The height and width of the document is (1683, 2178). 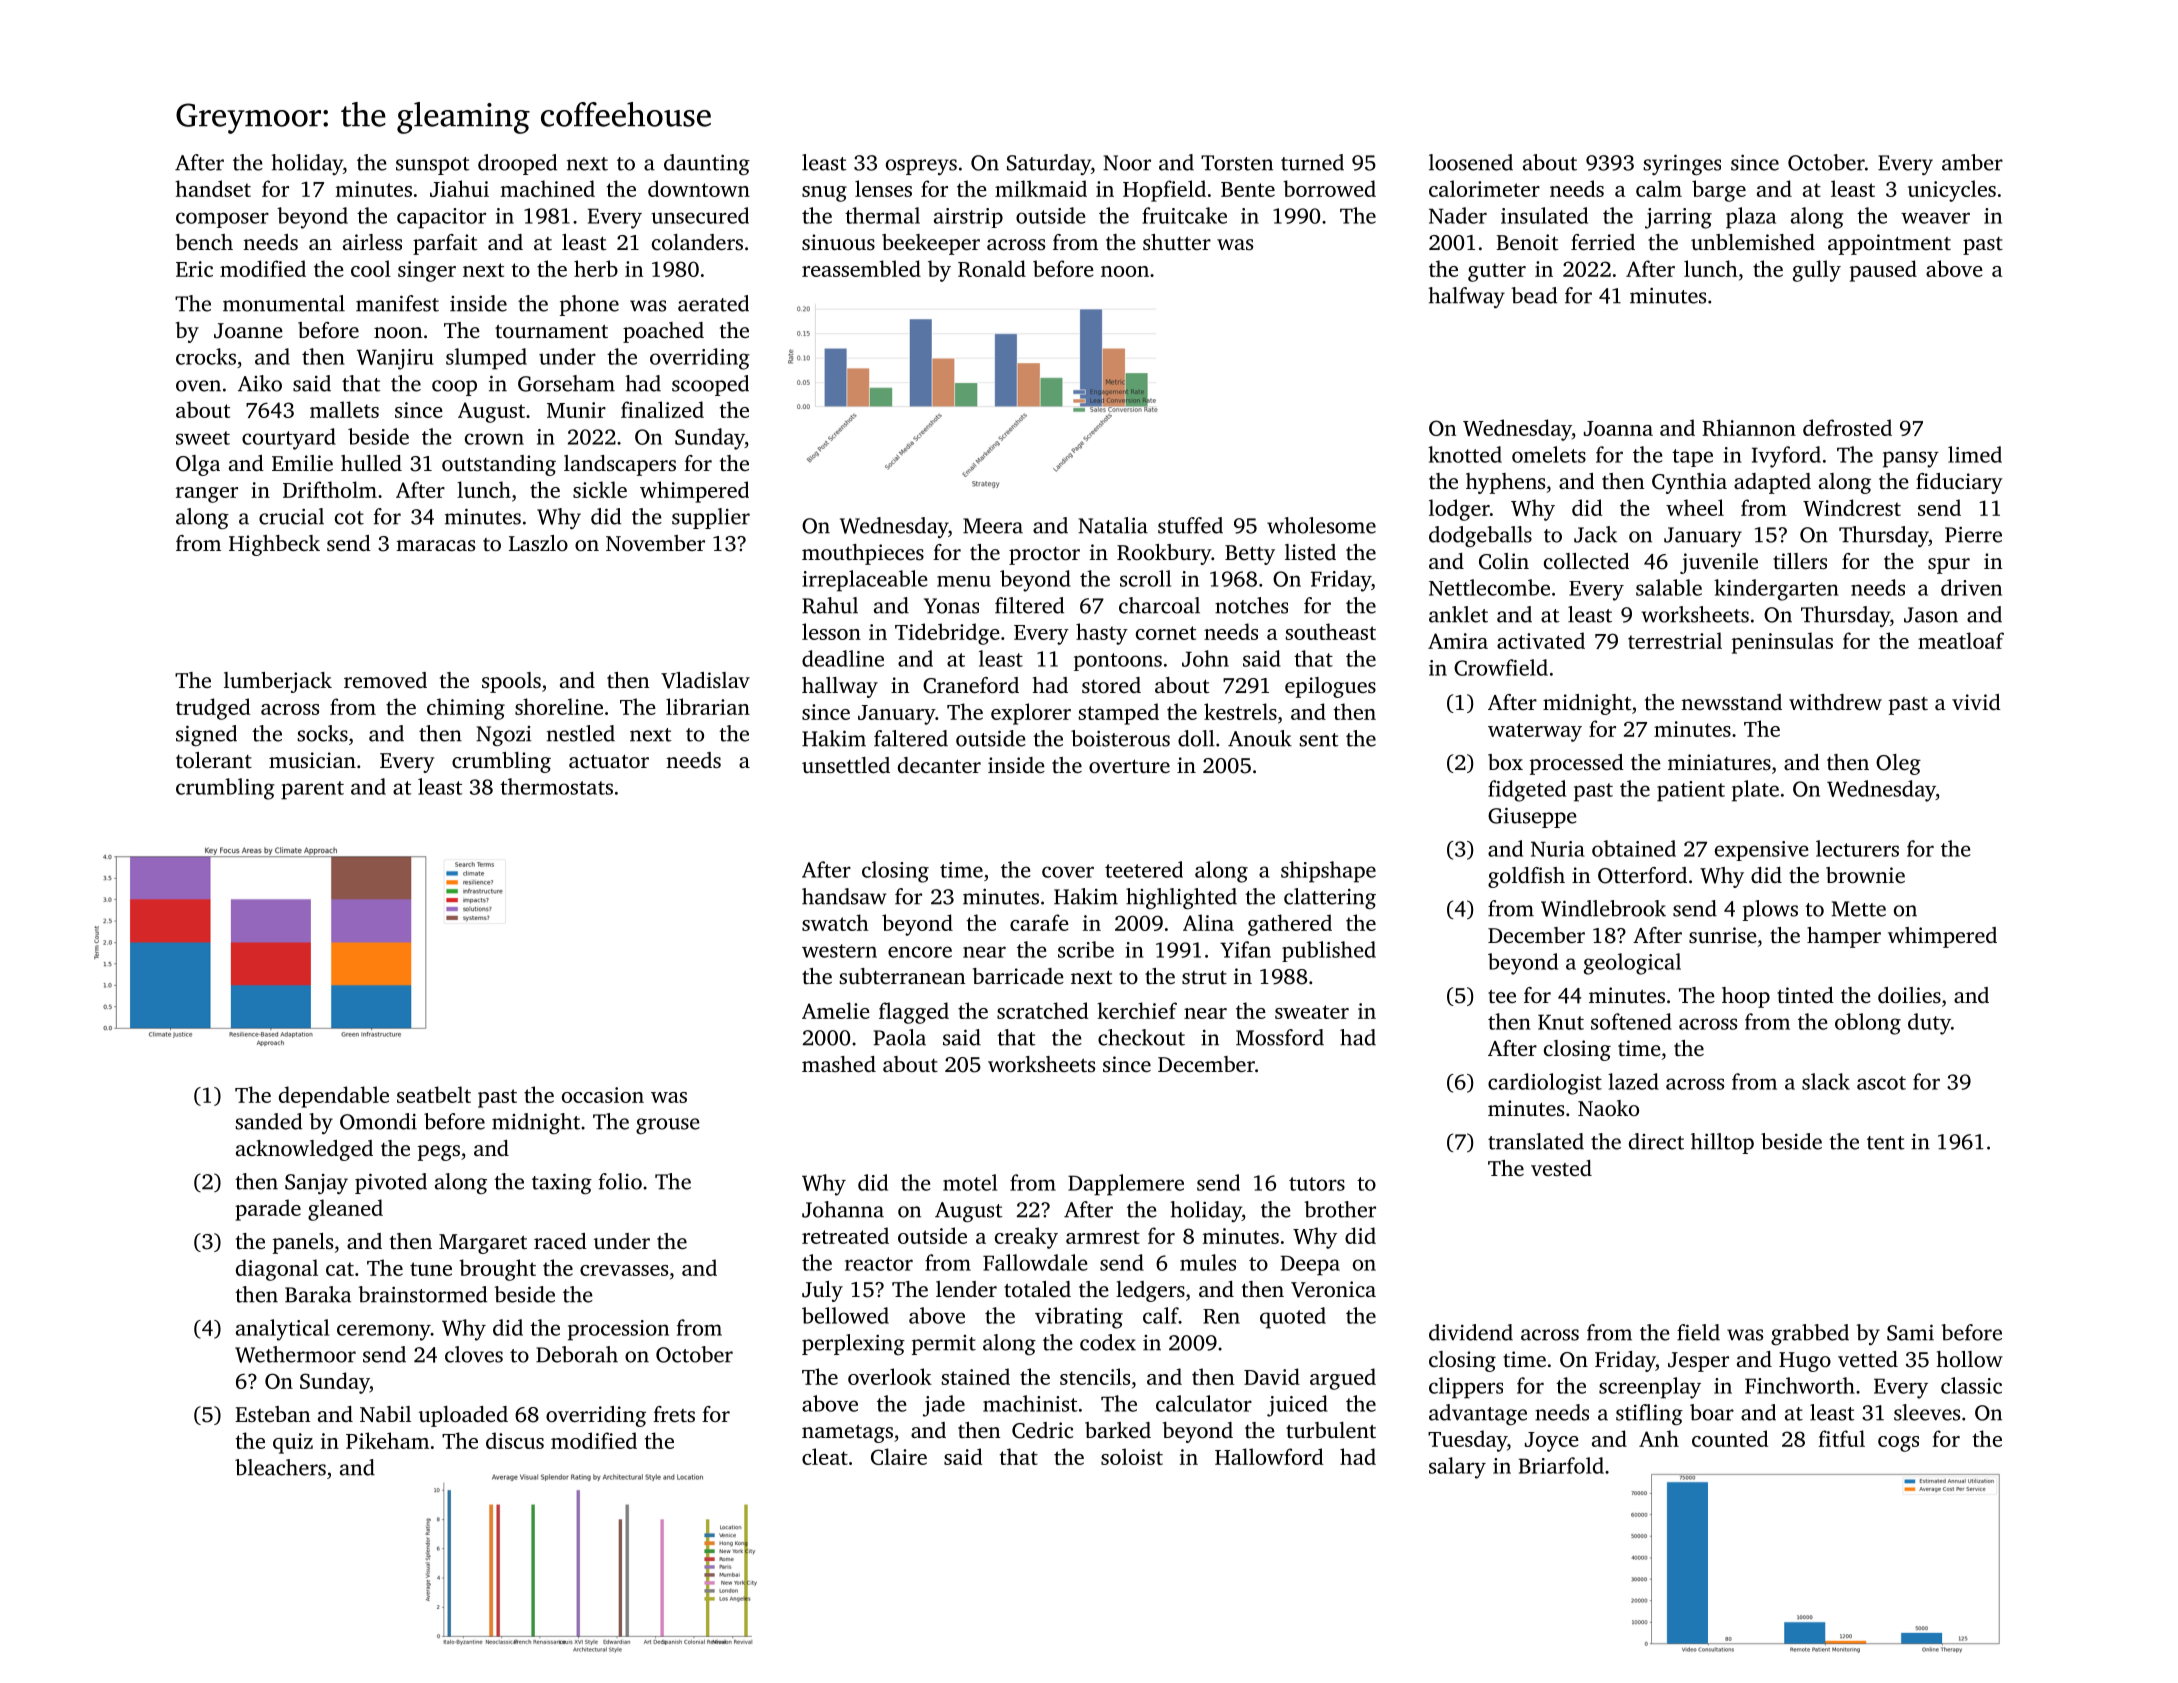 I want to click on vivid, so click(x=1976, y=702).
